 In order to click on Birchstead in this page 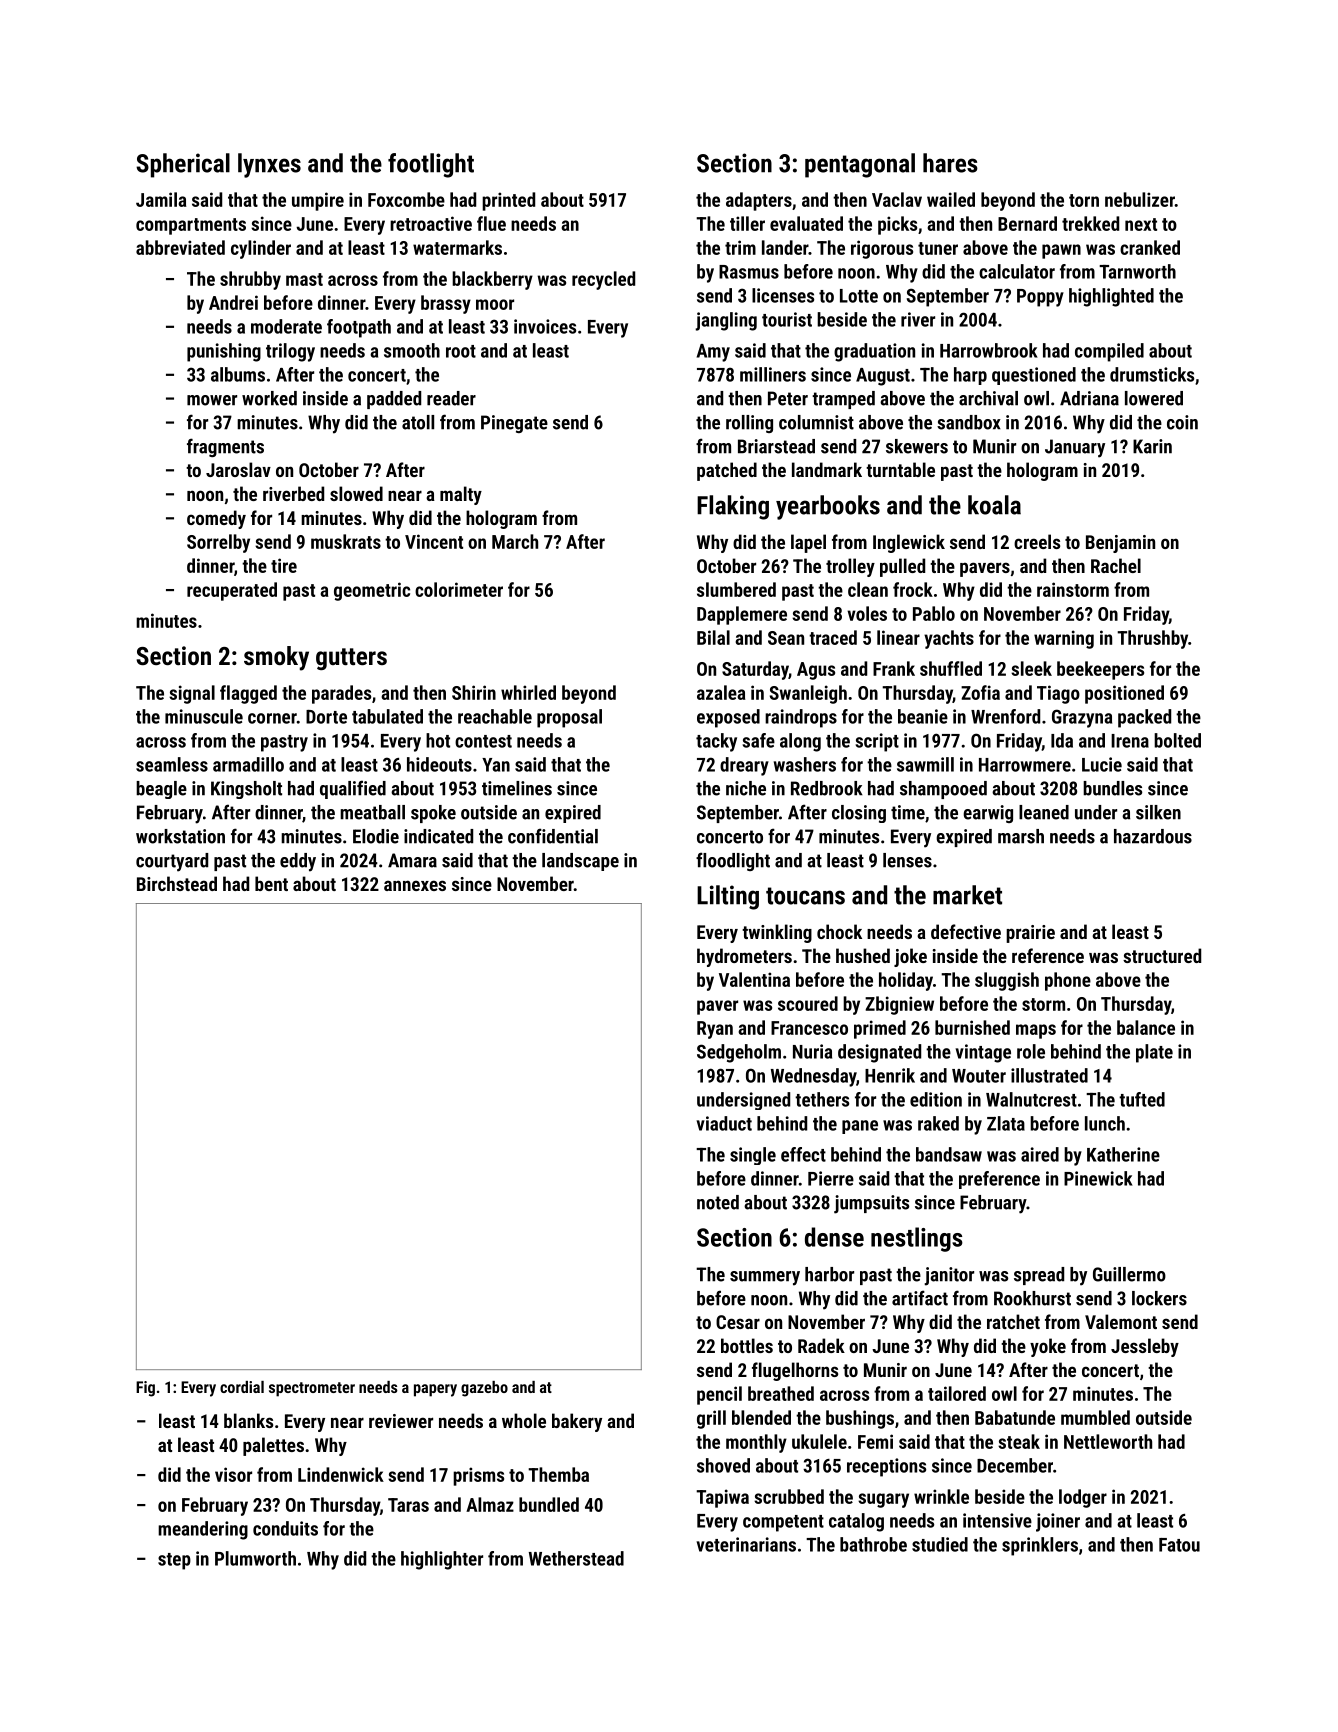, I will do `click(177, 883)`.
